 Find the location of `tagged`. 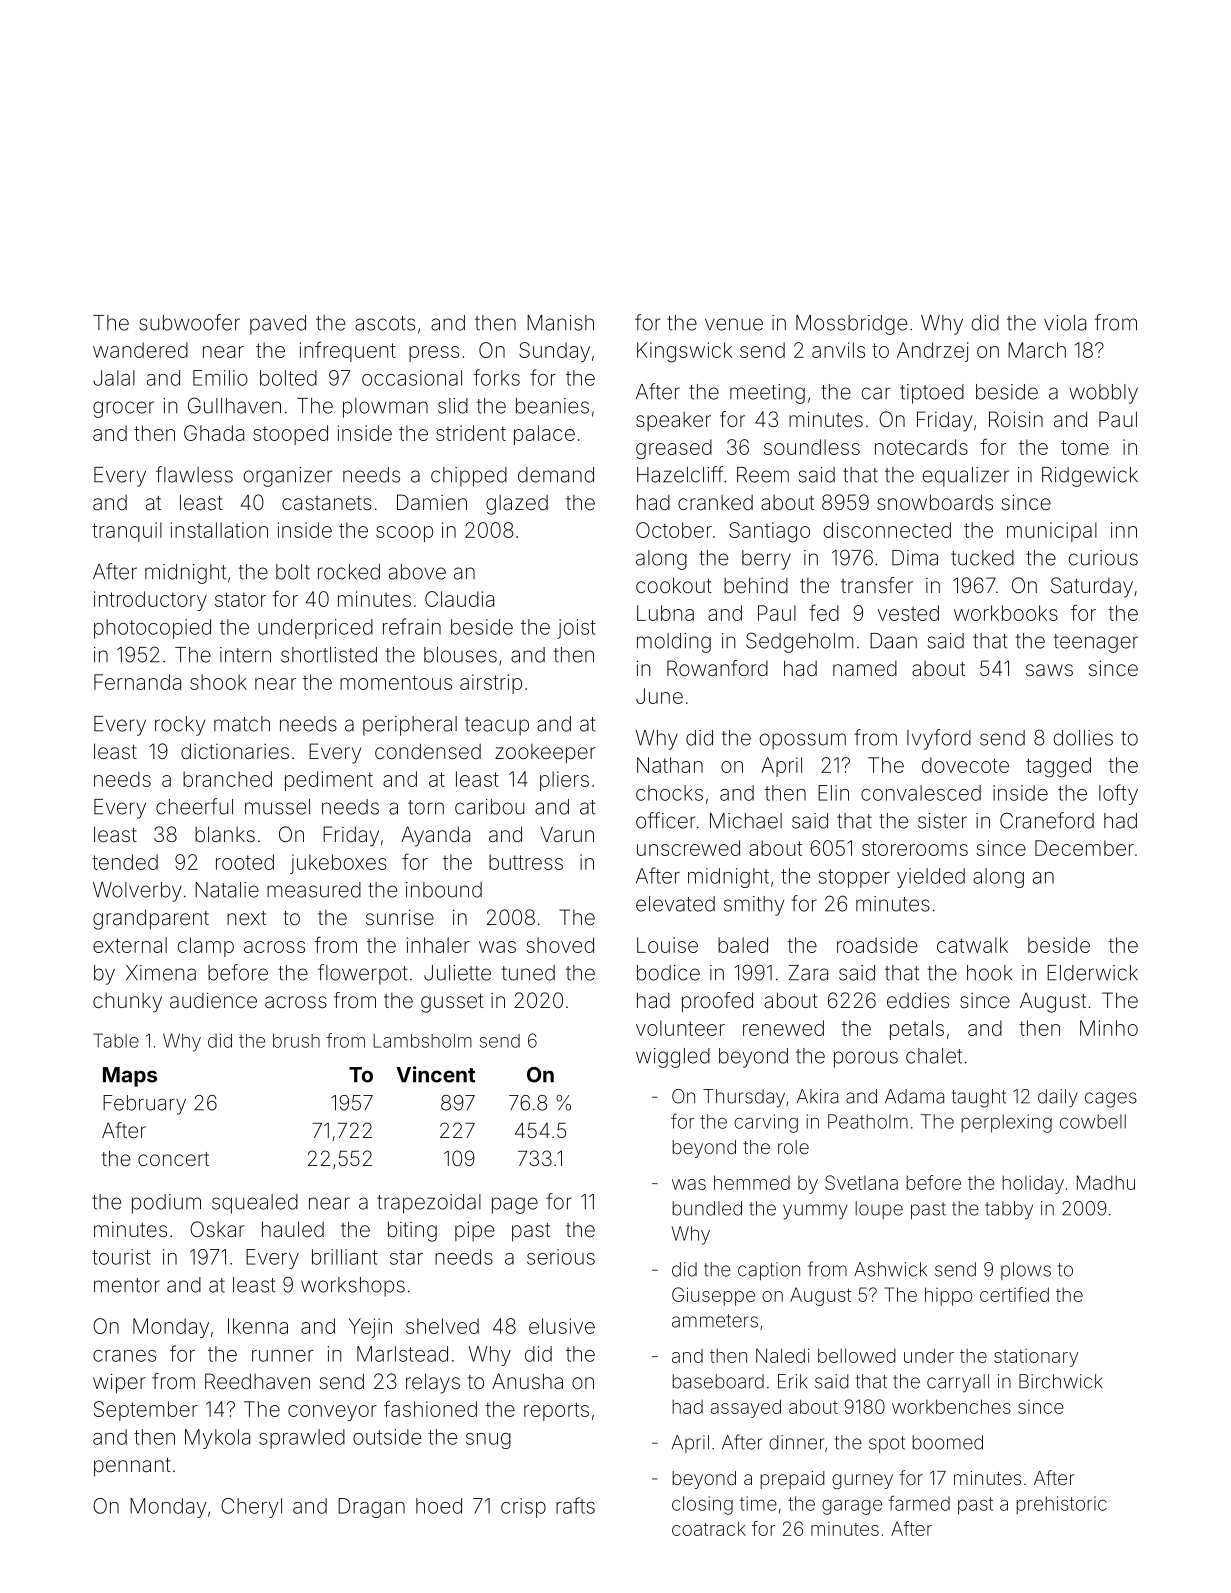

tagged is located at coordinates (1058, 767).
